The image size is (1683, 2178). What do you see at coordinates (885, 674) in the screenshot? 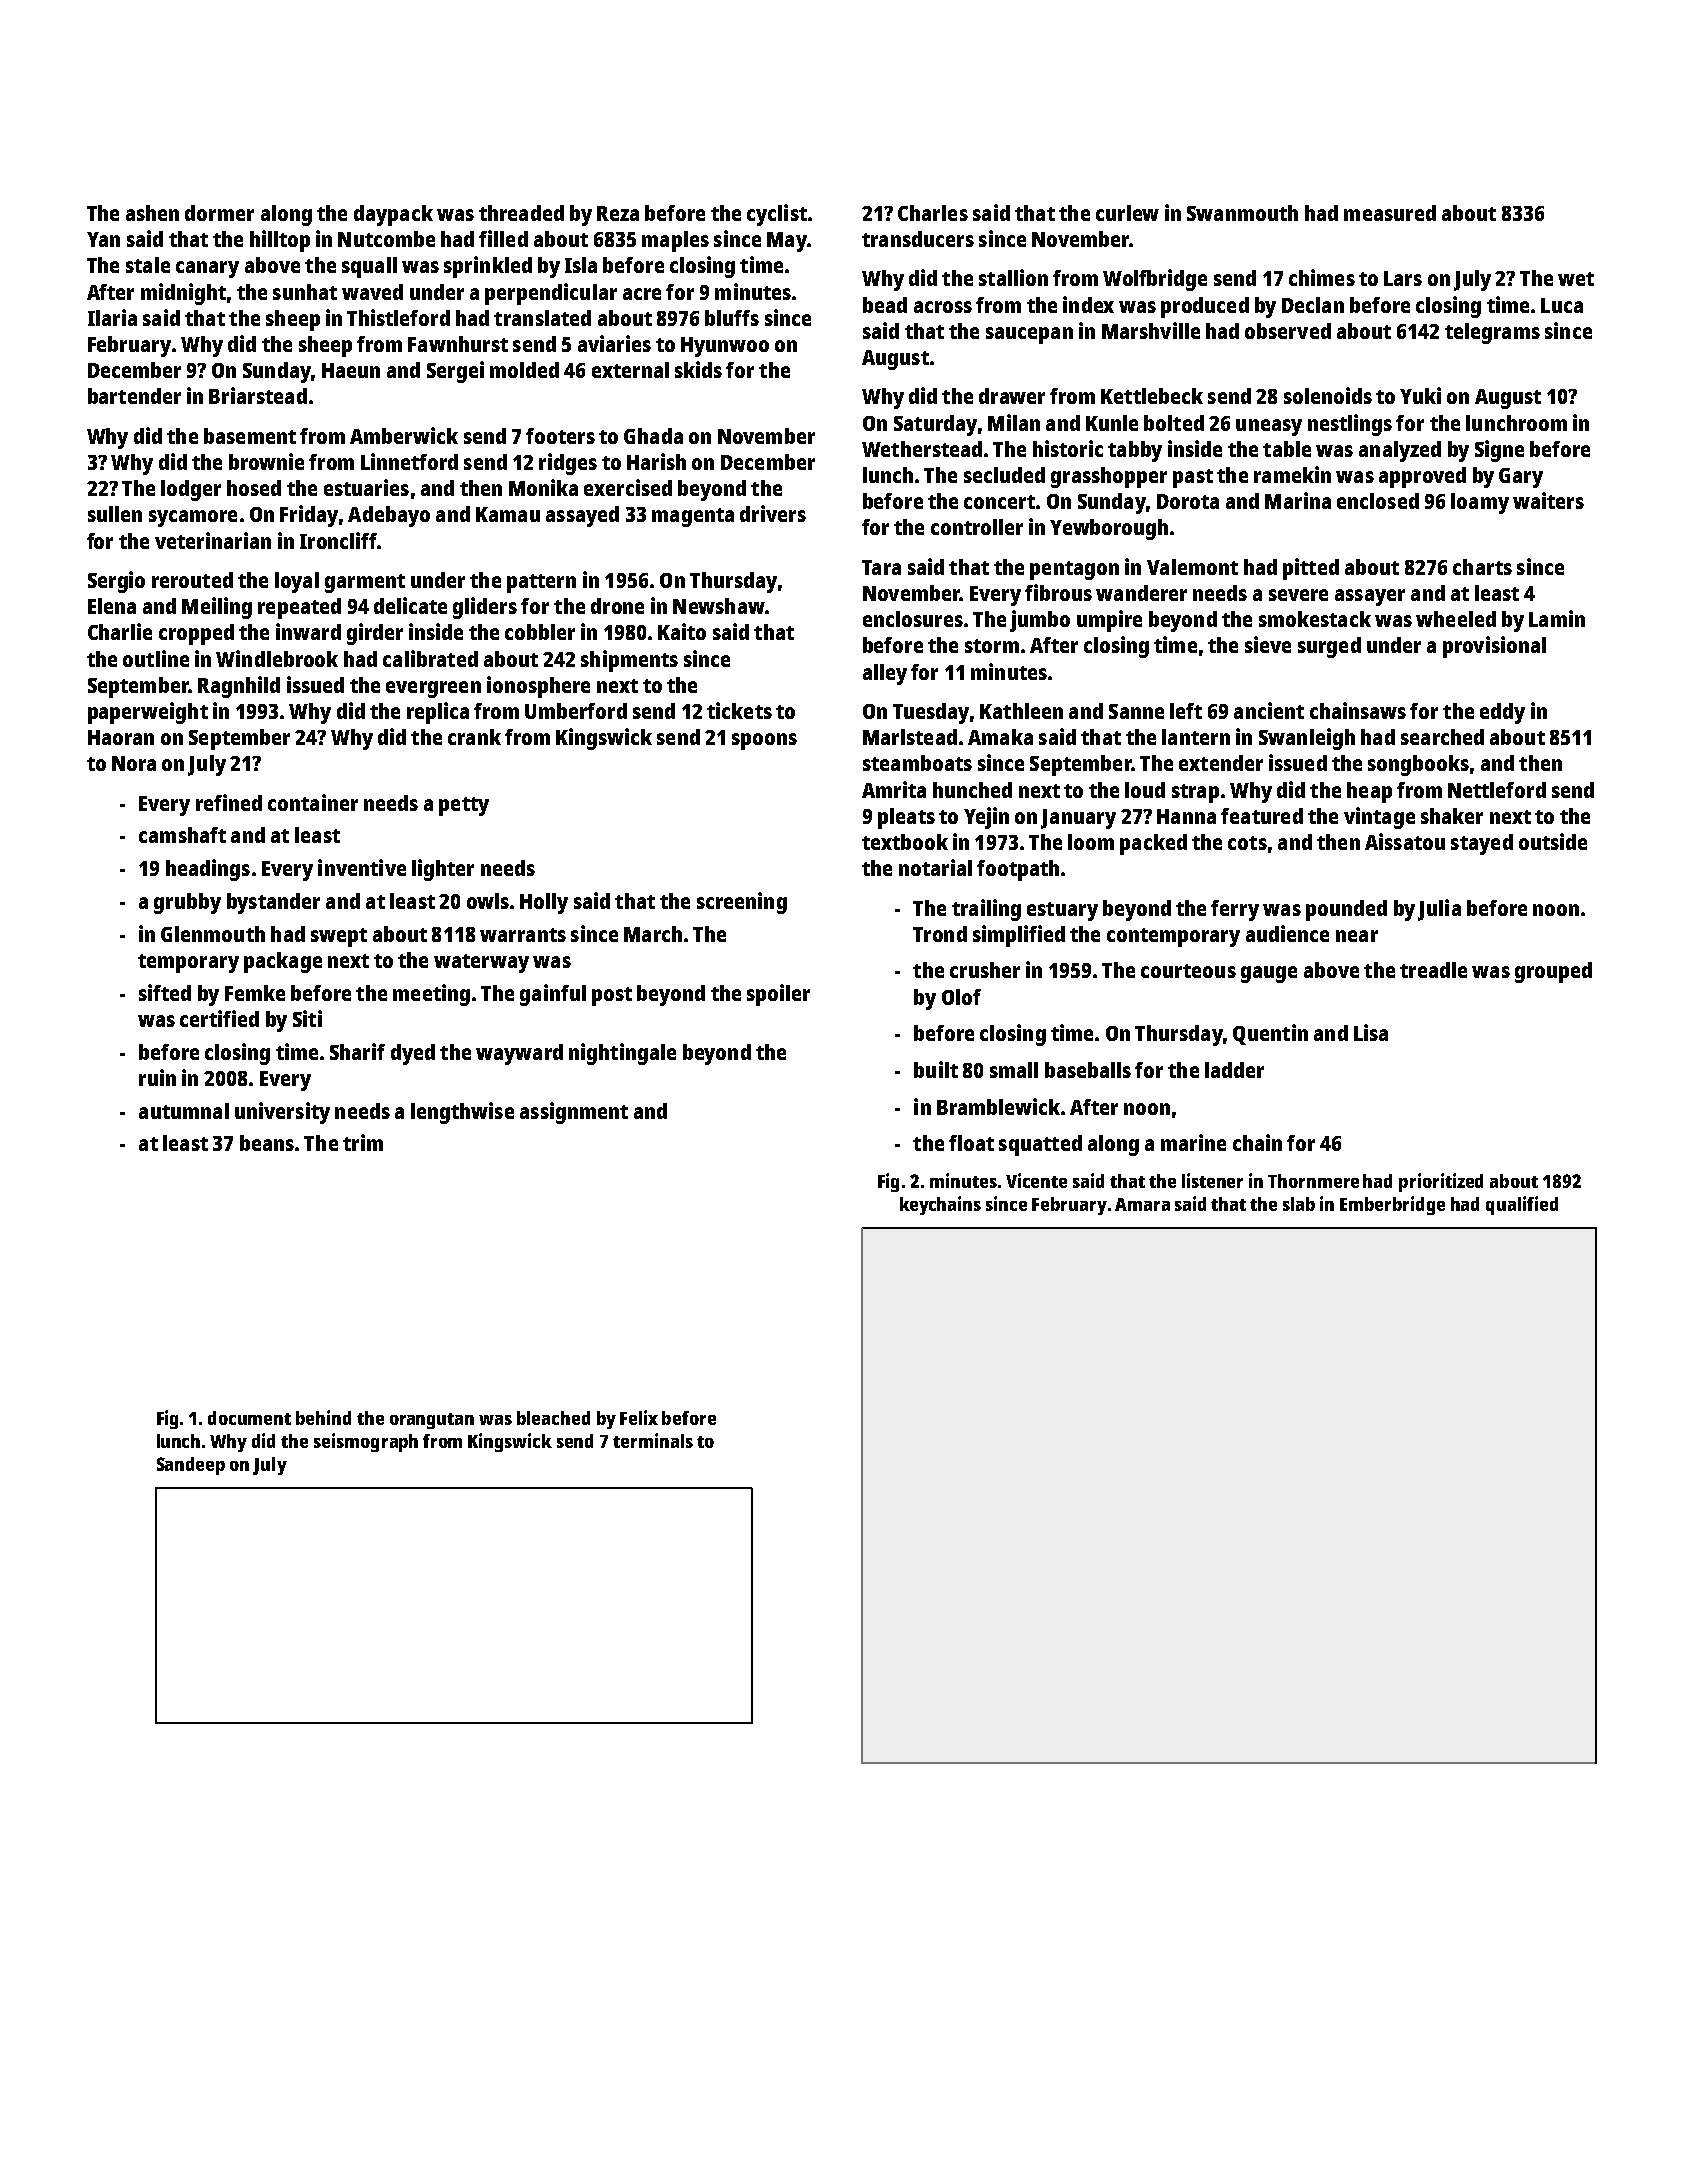
I see `alley` at bounding box center [885, 674].
